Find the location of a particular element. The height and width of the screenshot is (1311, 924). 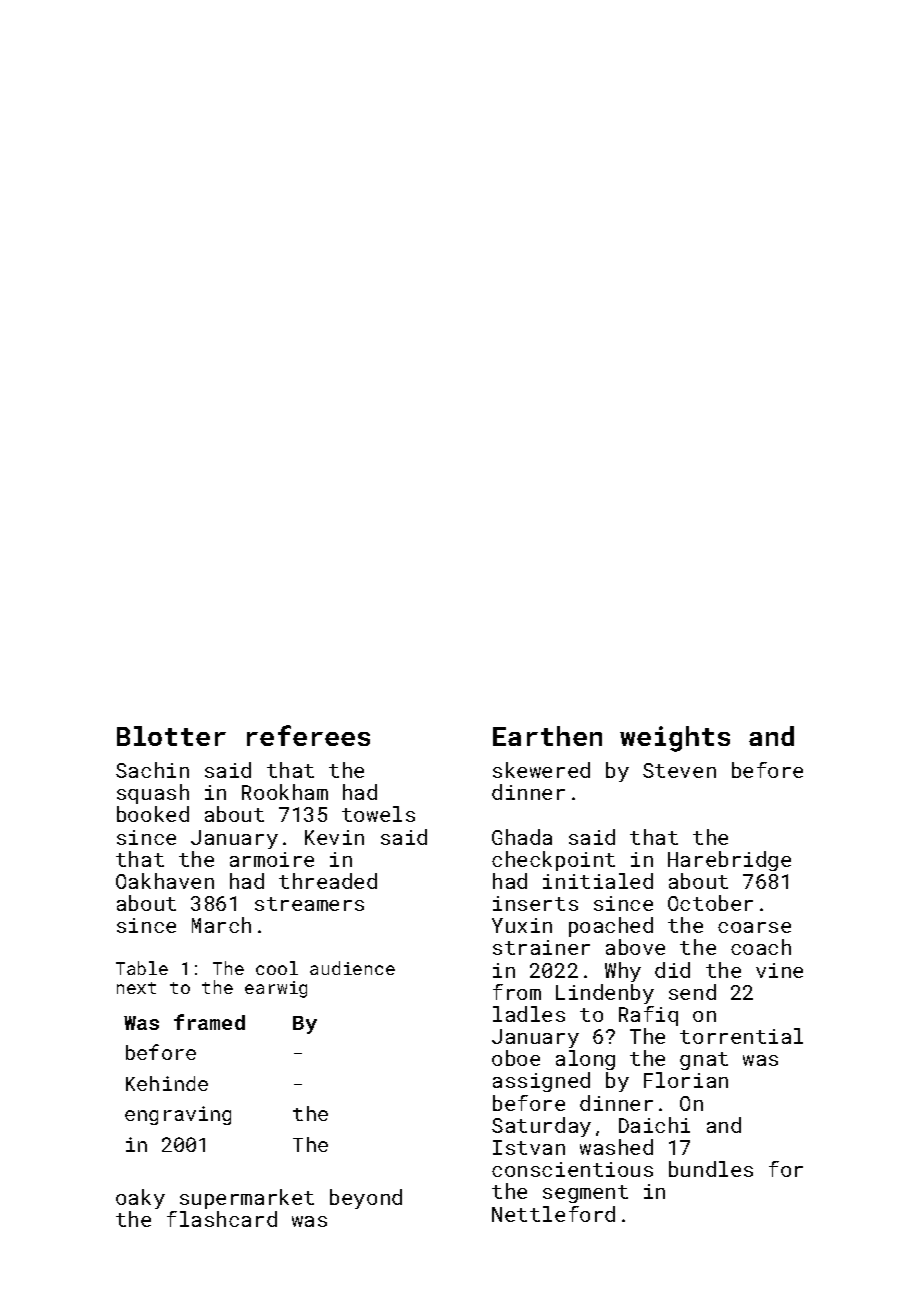

audience is located at coordinates (352, 968).
